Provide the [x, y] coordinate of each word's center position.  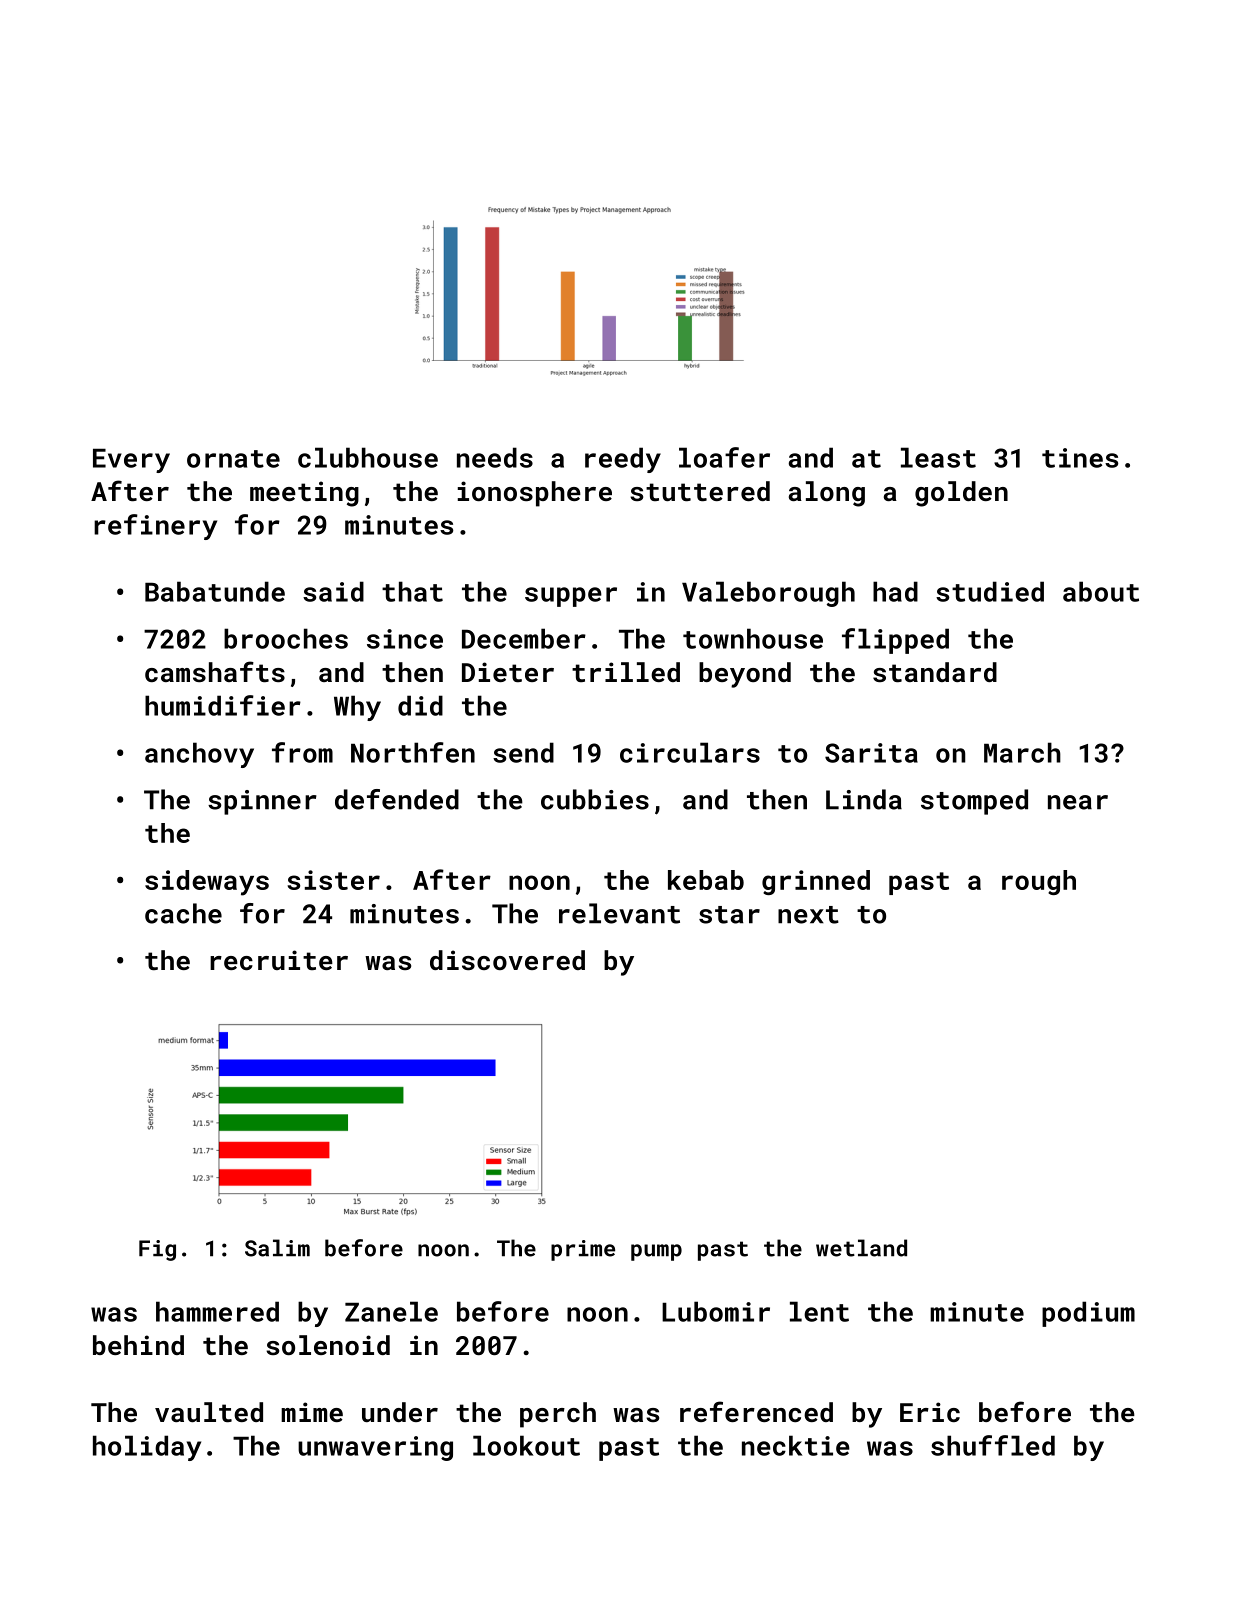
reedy [623, 460]
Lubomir [716, 1311]
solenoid [328, 1345]
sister [333, 880]
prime [583, 1250]
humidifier [223, 705]
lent [819, 1311]
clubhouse [368, 457]
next [808, 915]
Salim [277, 1248]
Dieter [508, 672]
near [1078, 802]
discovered [507, 960]
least [938, 457]
